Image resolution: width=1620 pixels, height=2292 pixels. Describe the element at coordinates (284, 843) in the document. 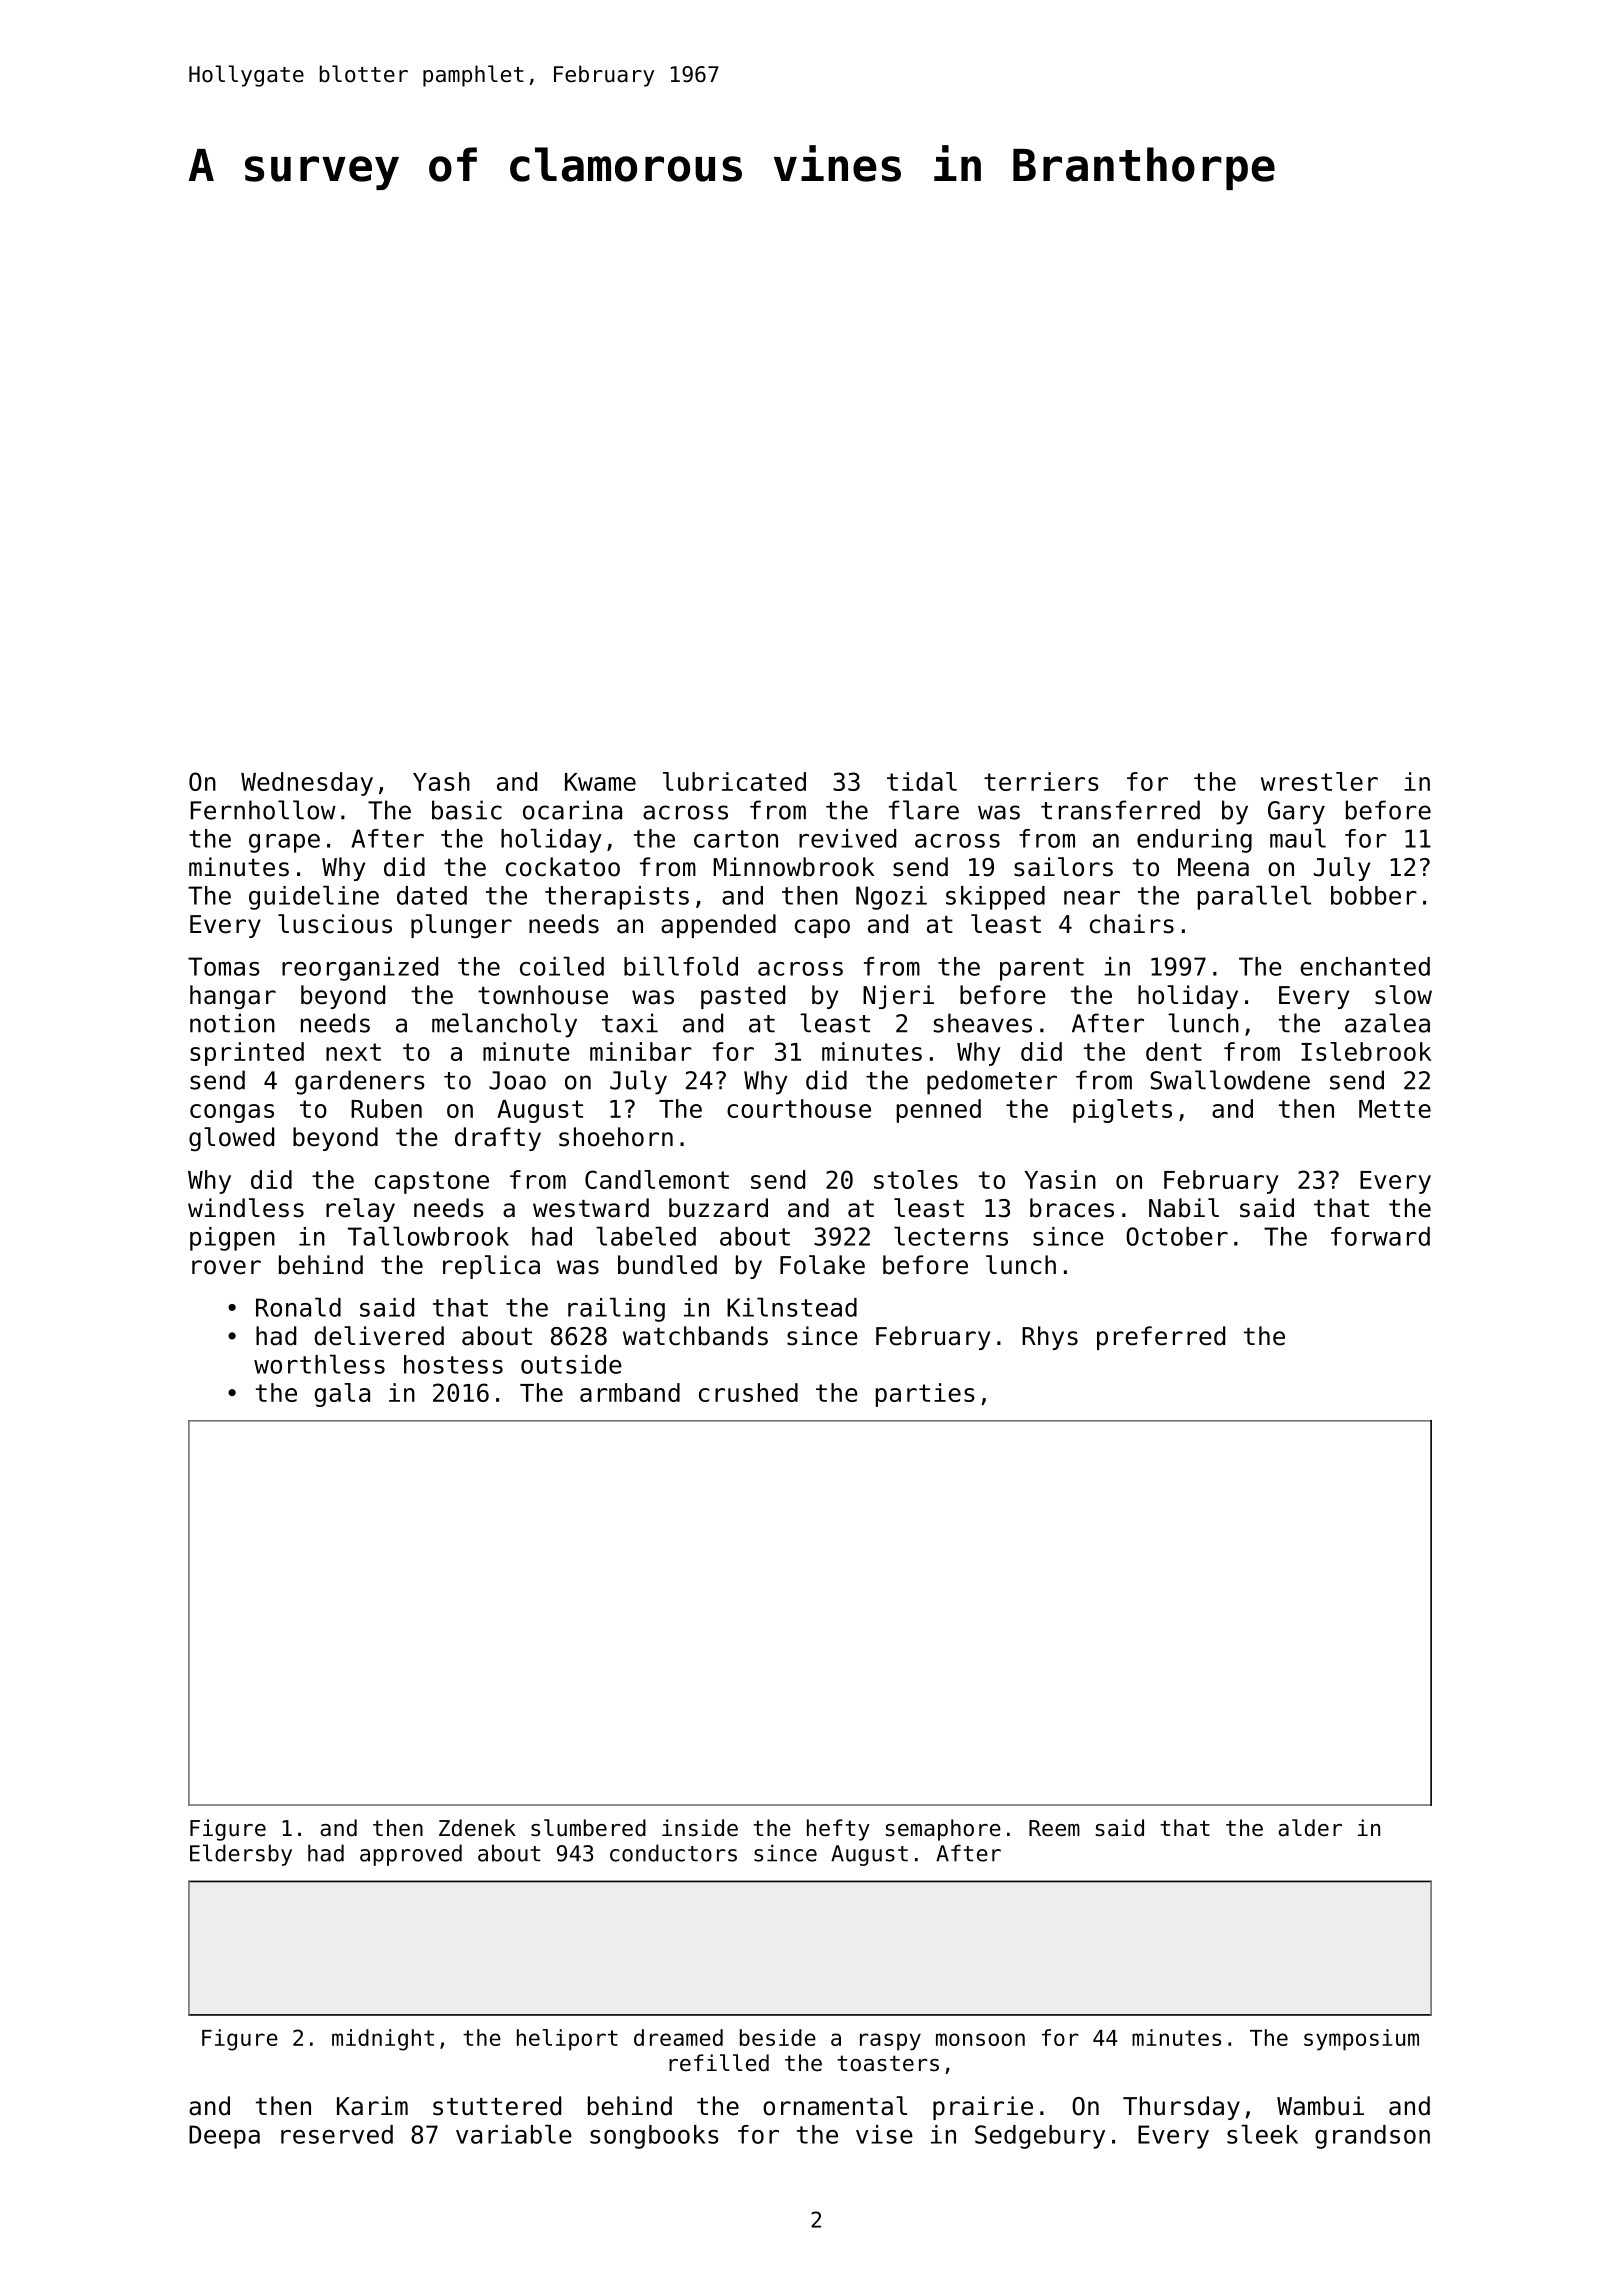

I see `grape` at that location.
